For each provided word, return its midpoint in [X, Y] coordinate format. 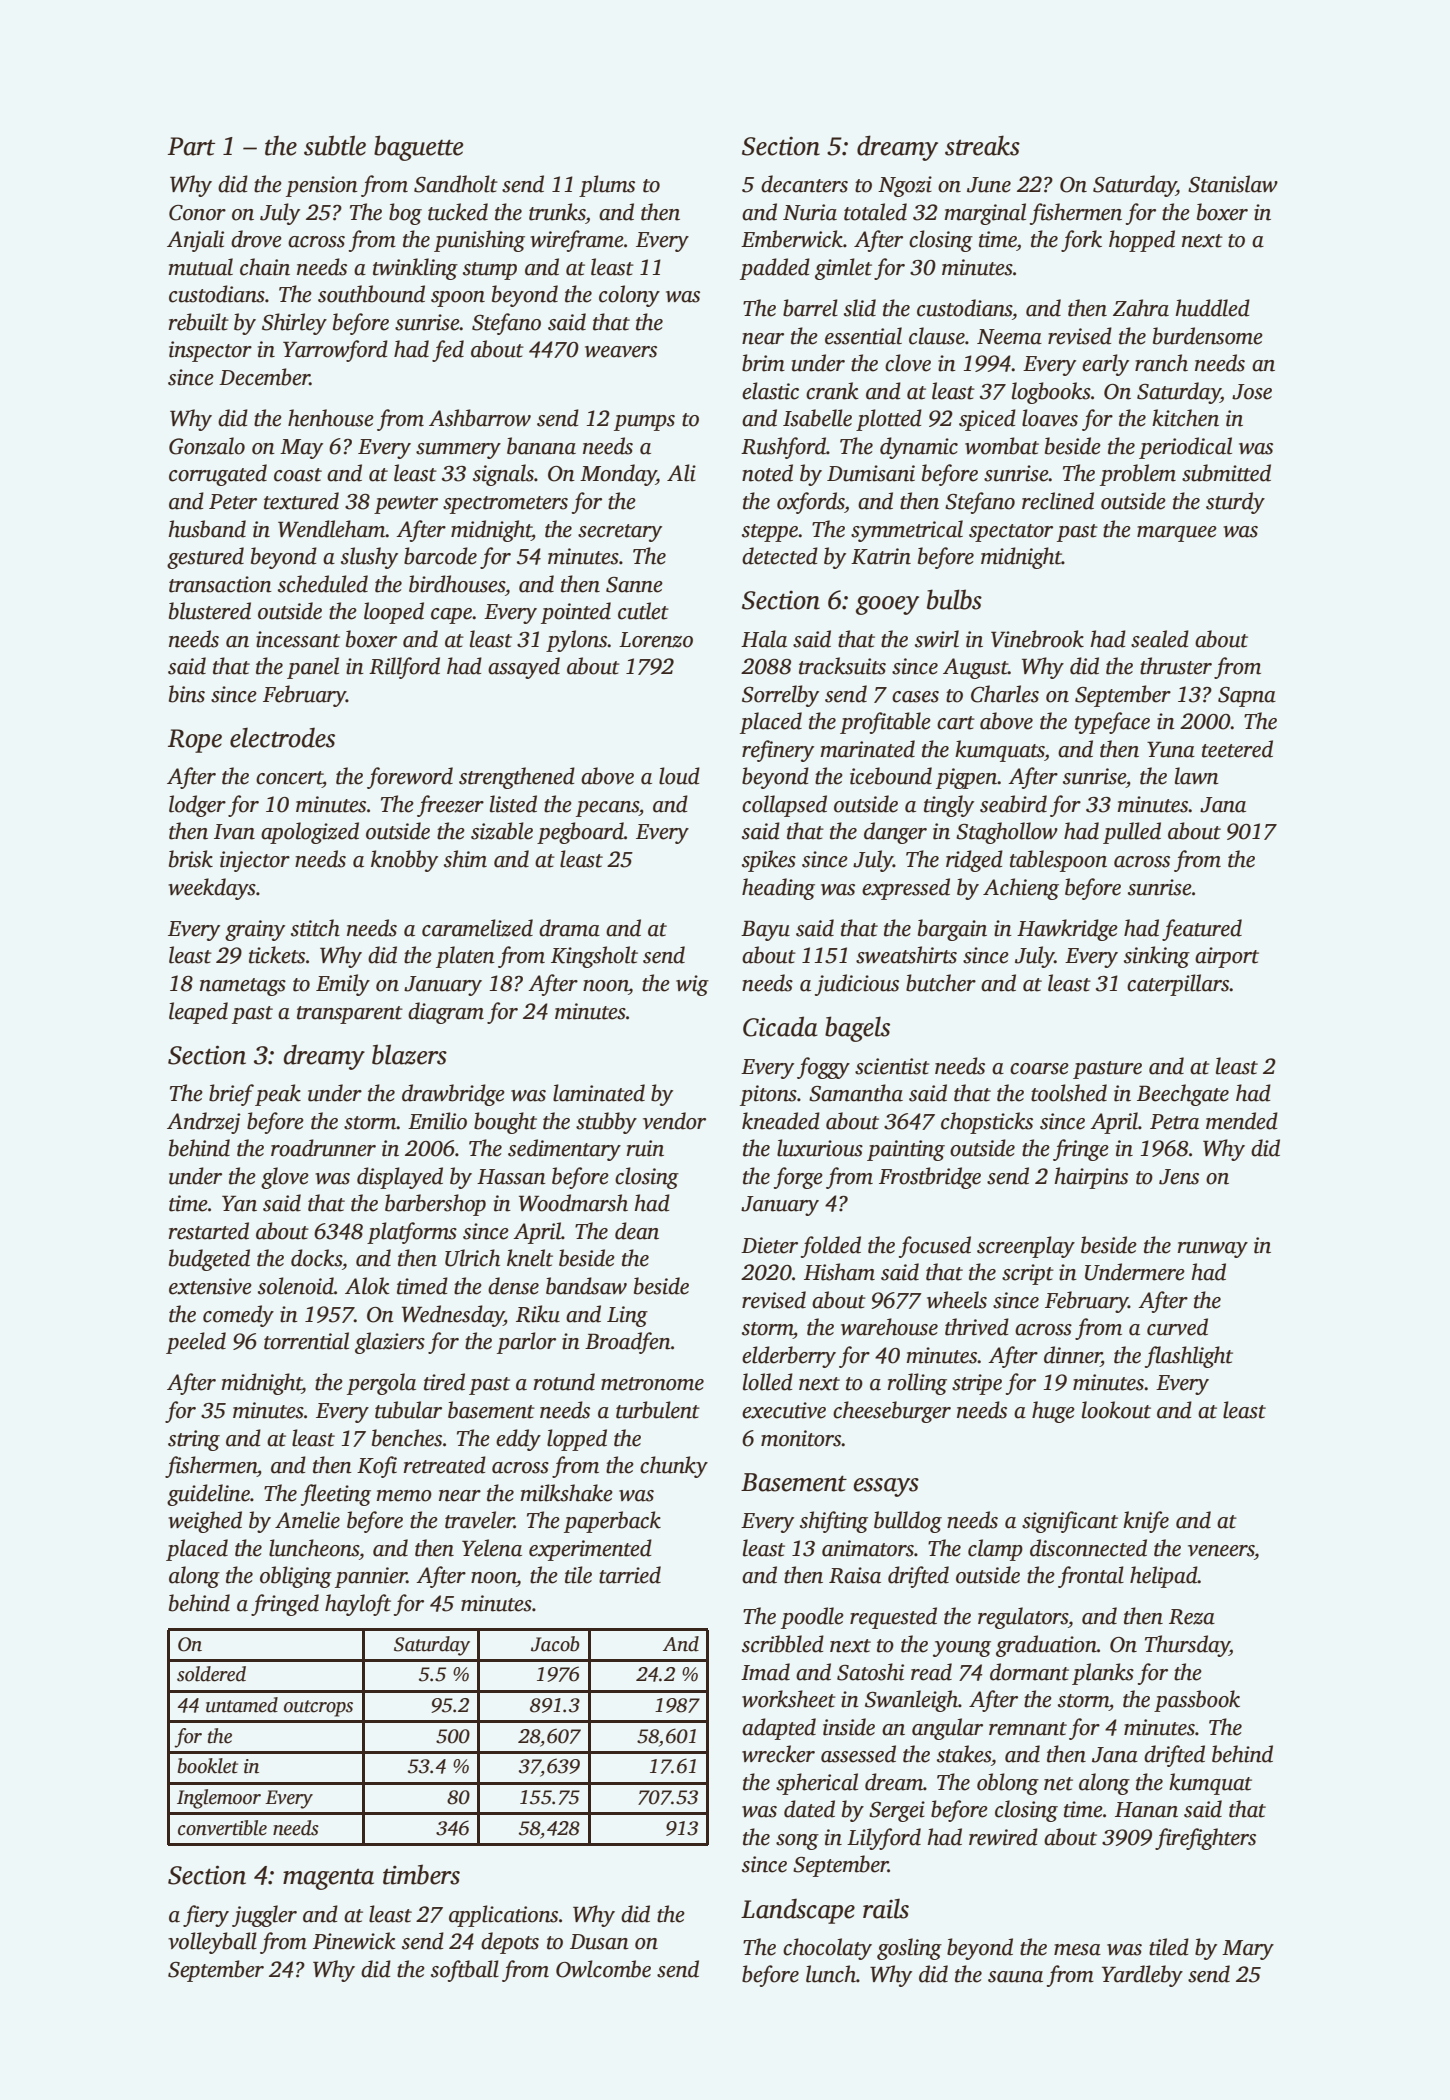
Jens [1179, 1177]
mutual [200, 267]
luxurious [820, 1148]
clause [937, 336]
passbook [1197, 1701]
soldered [211, 1674]
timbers [421, 1874]
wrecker [778, 1754]
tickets [277, 955]
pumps [644, 423]
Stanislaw [1233, 184]
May [301, 449]
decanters [804, 184]
